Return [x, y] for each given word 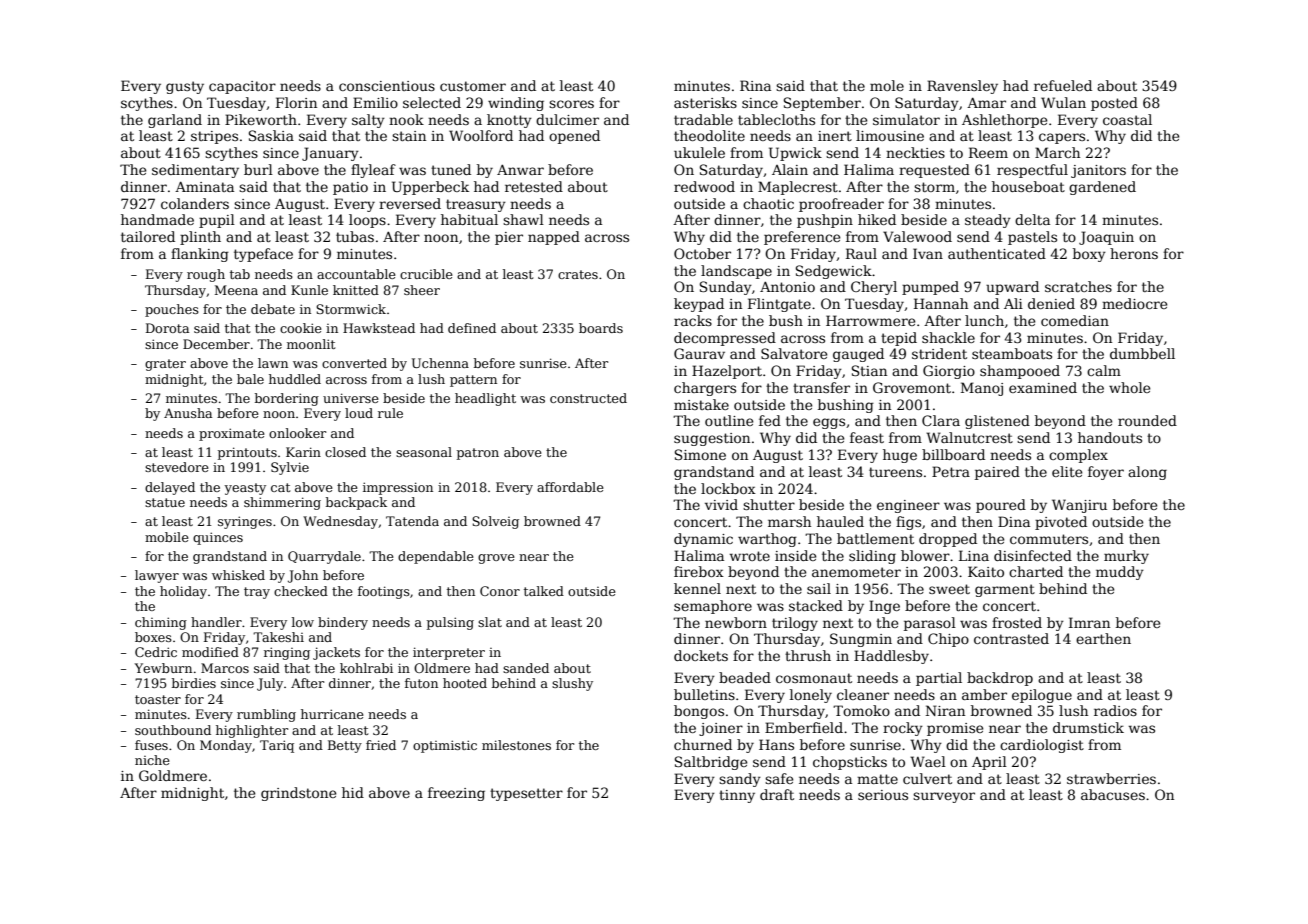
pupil [217, 221]
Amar [986, 103]
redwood [704, 186]
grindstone [298, 794]
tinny [737, 796]
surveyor [944, 797]
